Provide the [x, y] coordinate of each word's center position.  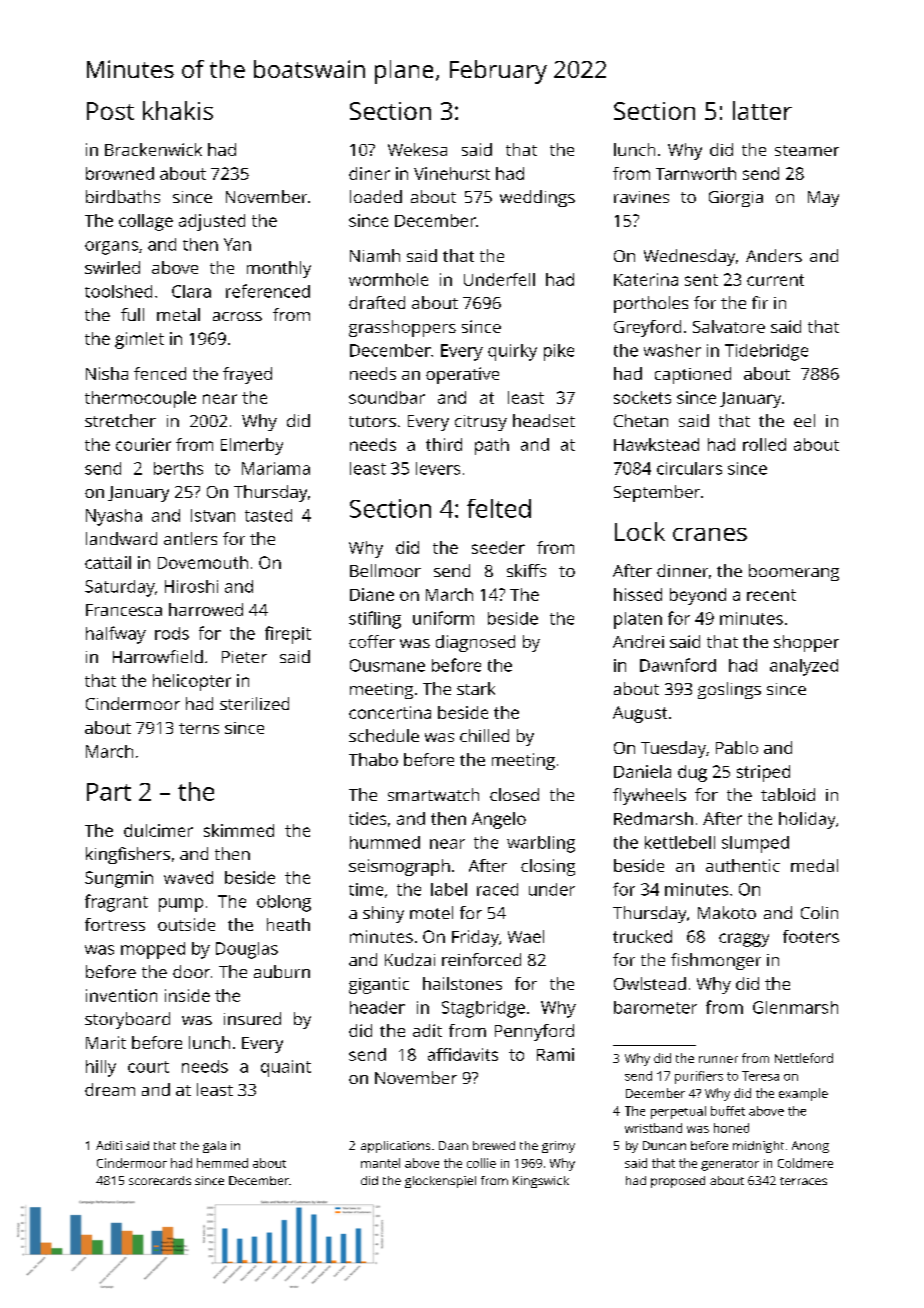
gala [214, 1147]
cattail [108, 562]
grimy [558, 1147]
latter [762, 110]
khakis [178, 110]
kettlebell [680, 842]
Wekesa [417, 149]
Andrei [638, 641]
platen [638, 620]
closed [514, 794]
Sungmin [119, 879]
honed [731, 1128]
